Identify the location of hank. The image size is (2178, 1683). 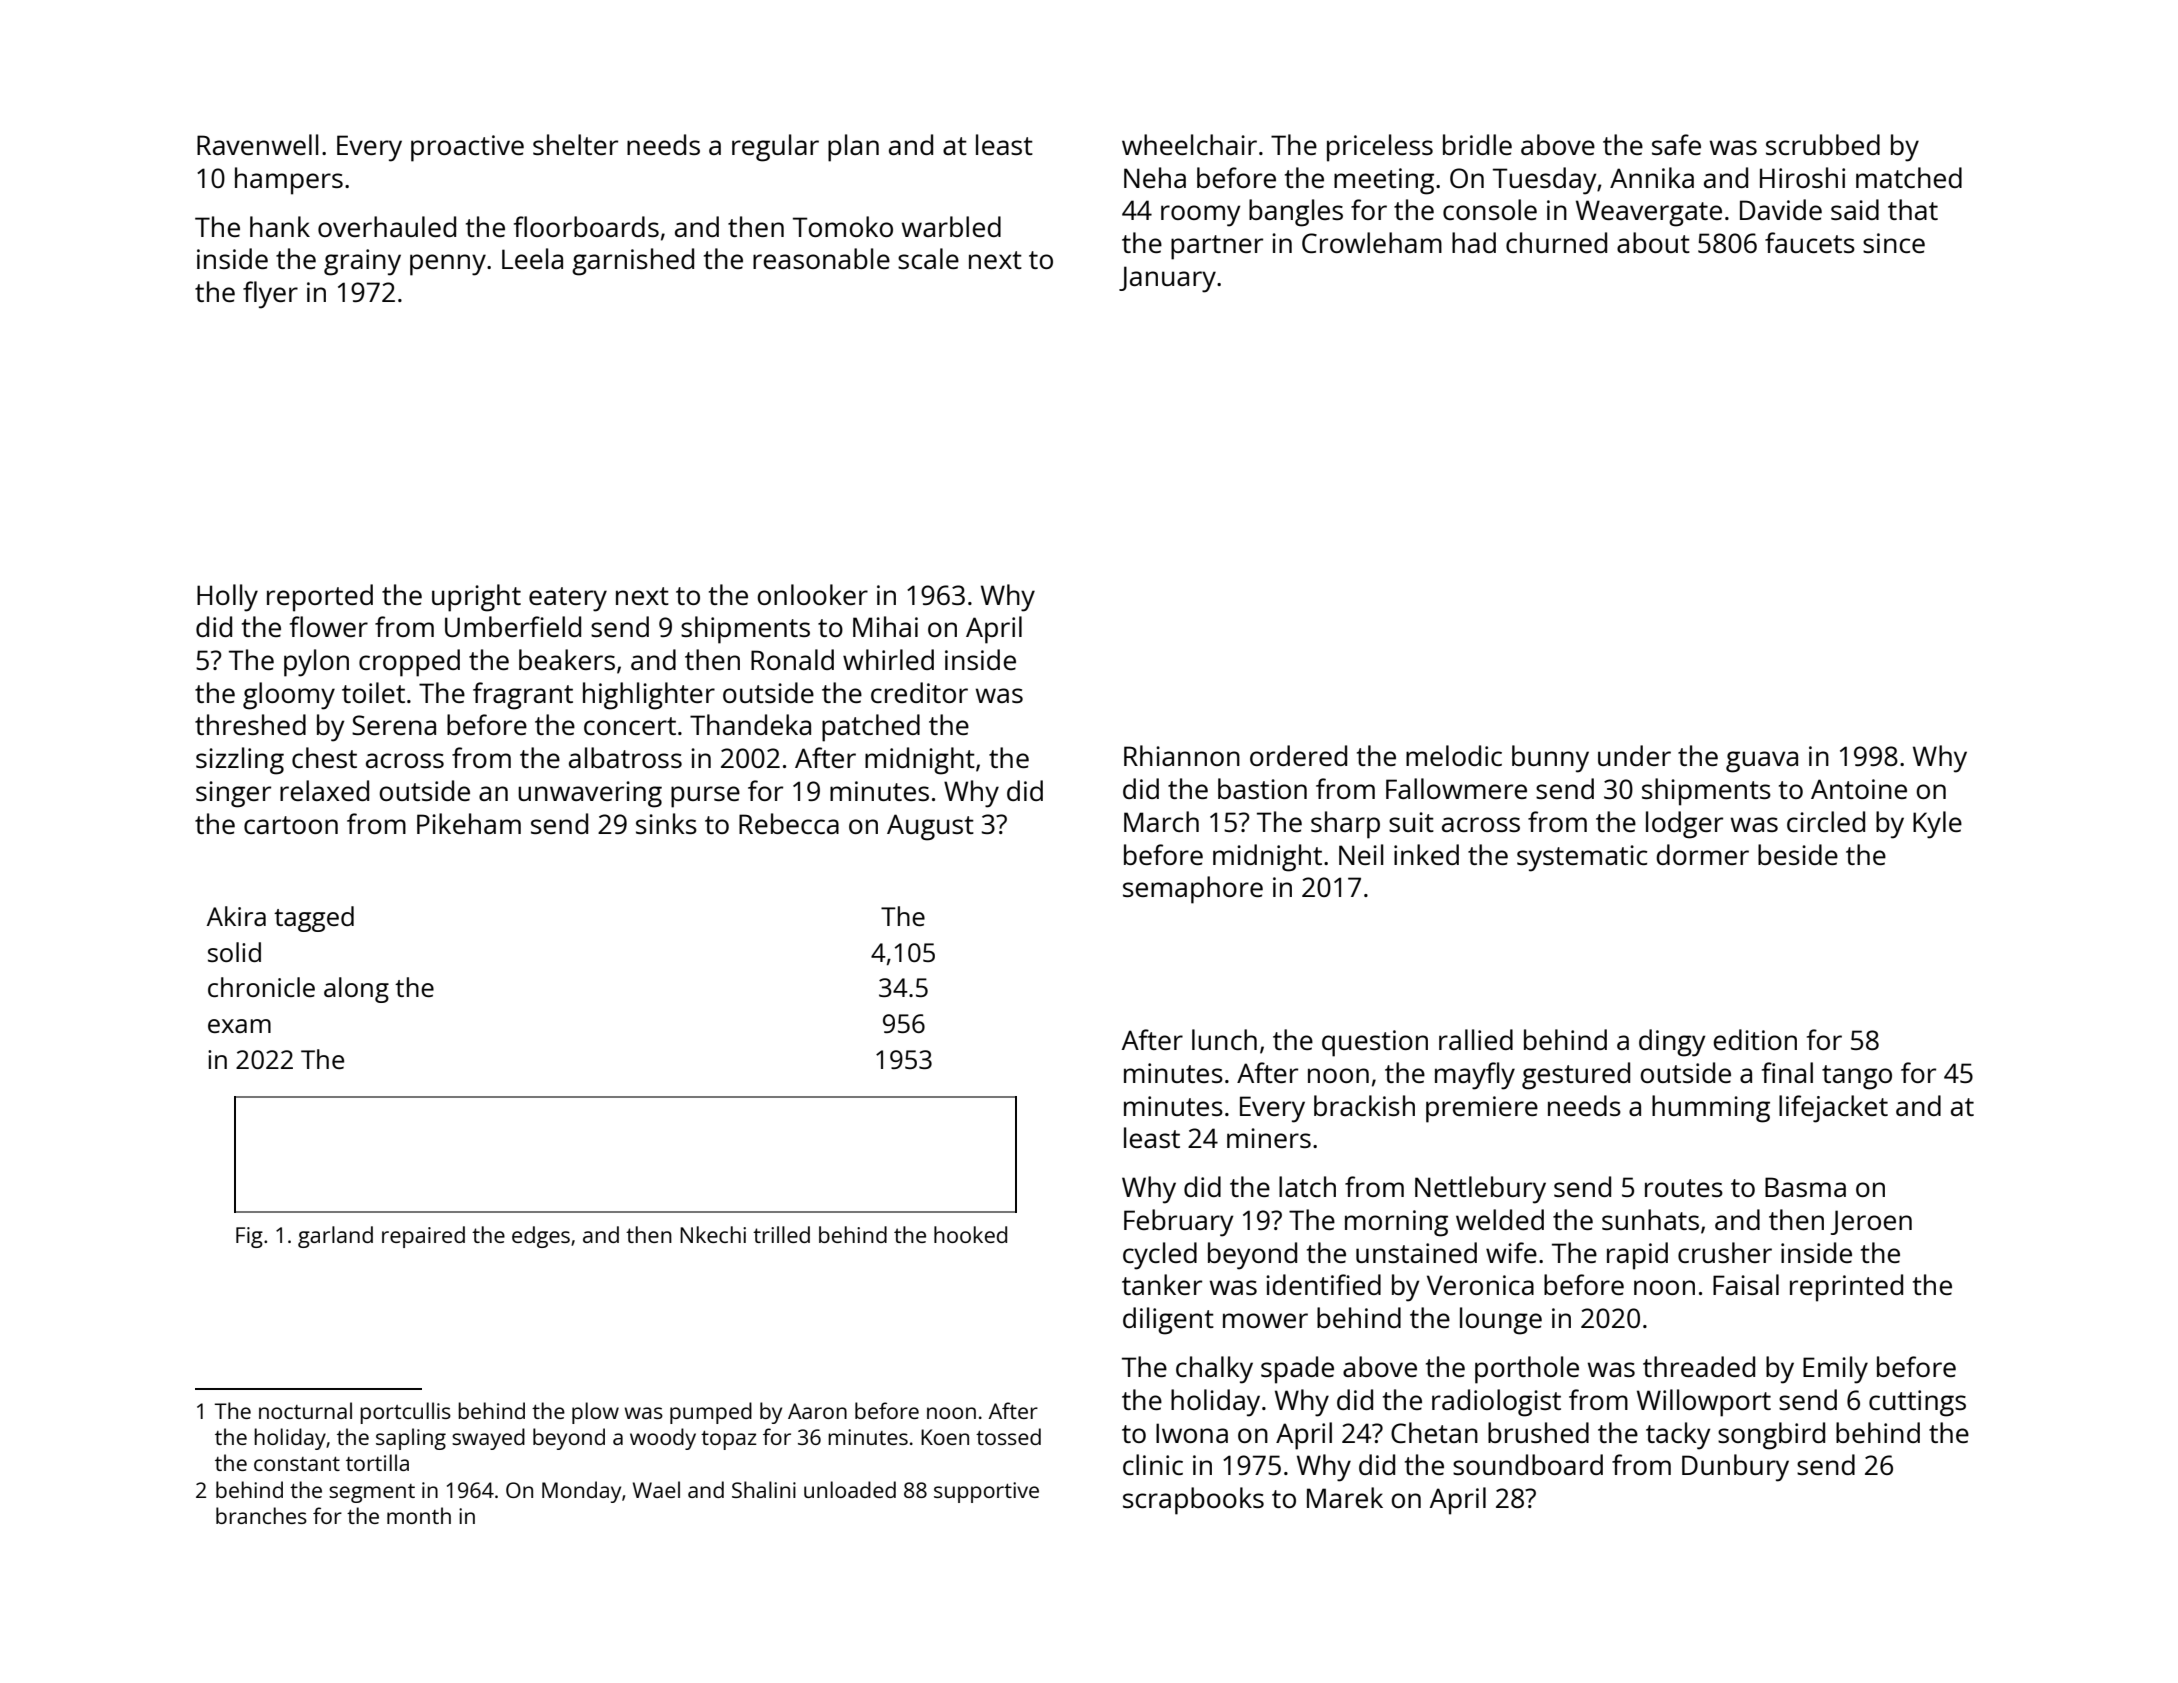
(280, 226).
